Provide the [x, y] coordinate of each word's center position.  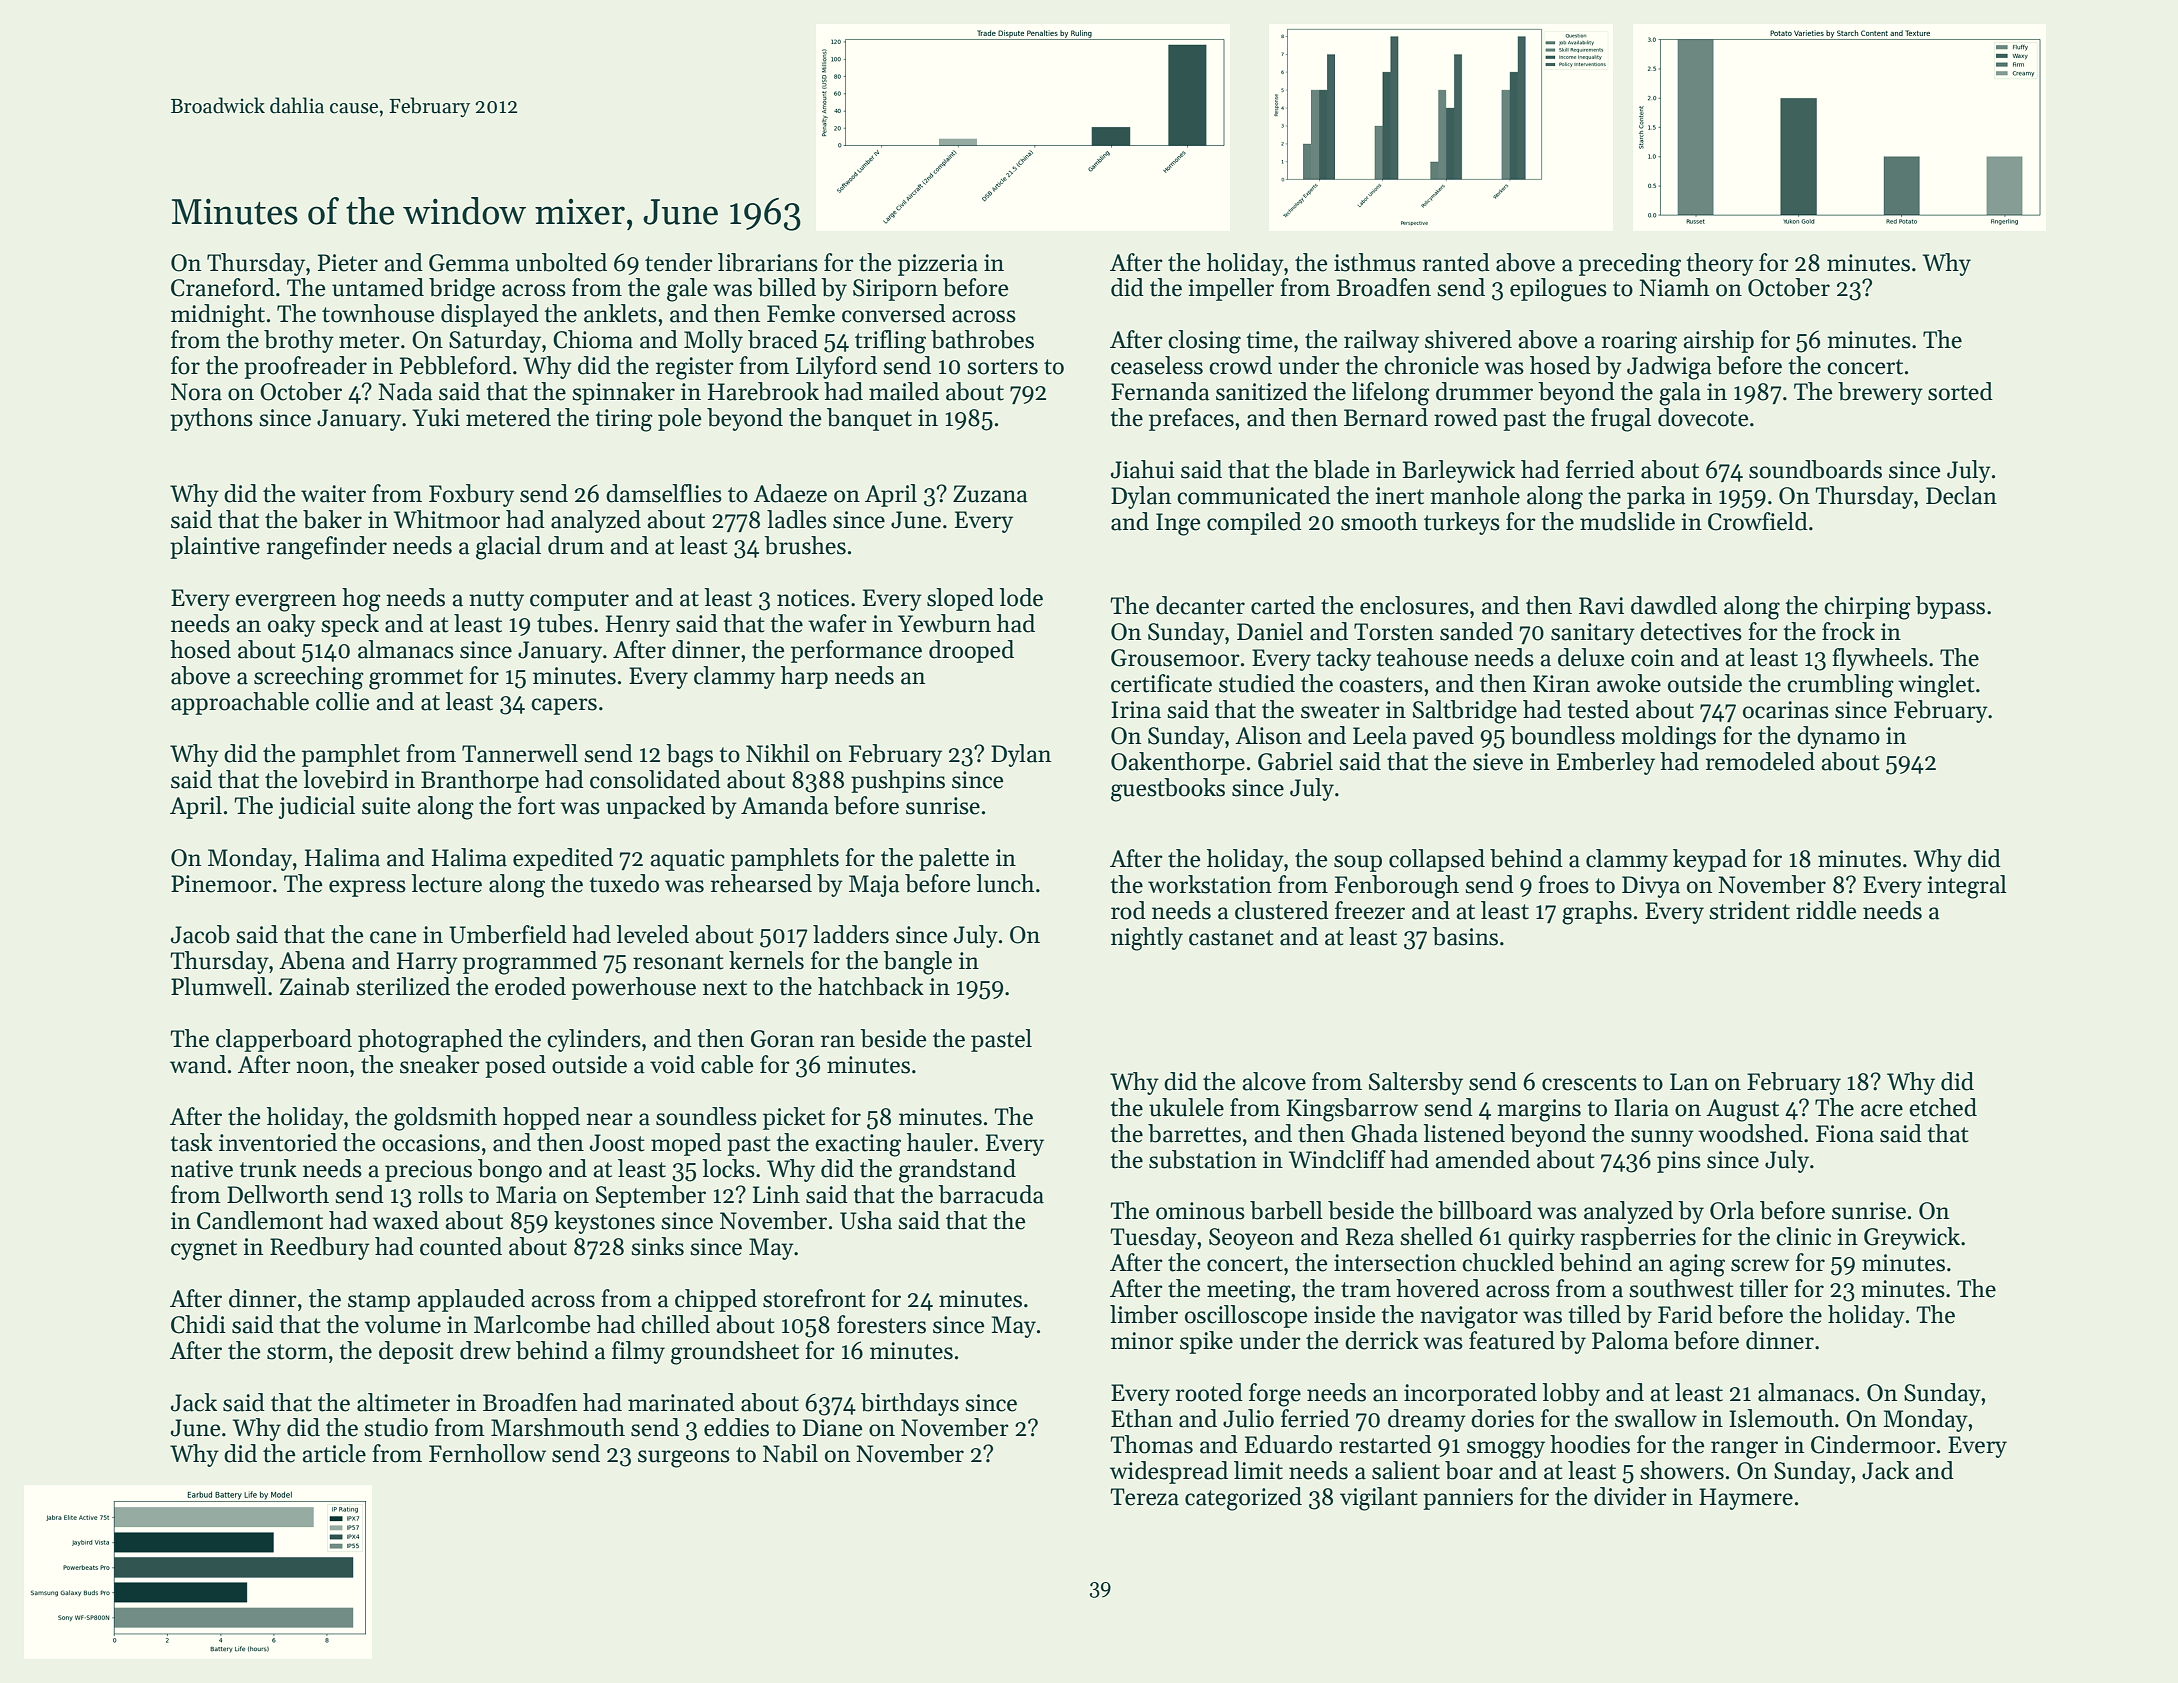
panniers [1468, 1499]
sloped [960, 599]
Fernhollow [487, 1453]
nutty [496, 601]
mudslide [1627, 521]
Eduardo [1288, 1444]
